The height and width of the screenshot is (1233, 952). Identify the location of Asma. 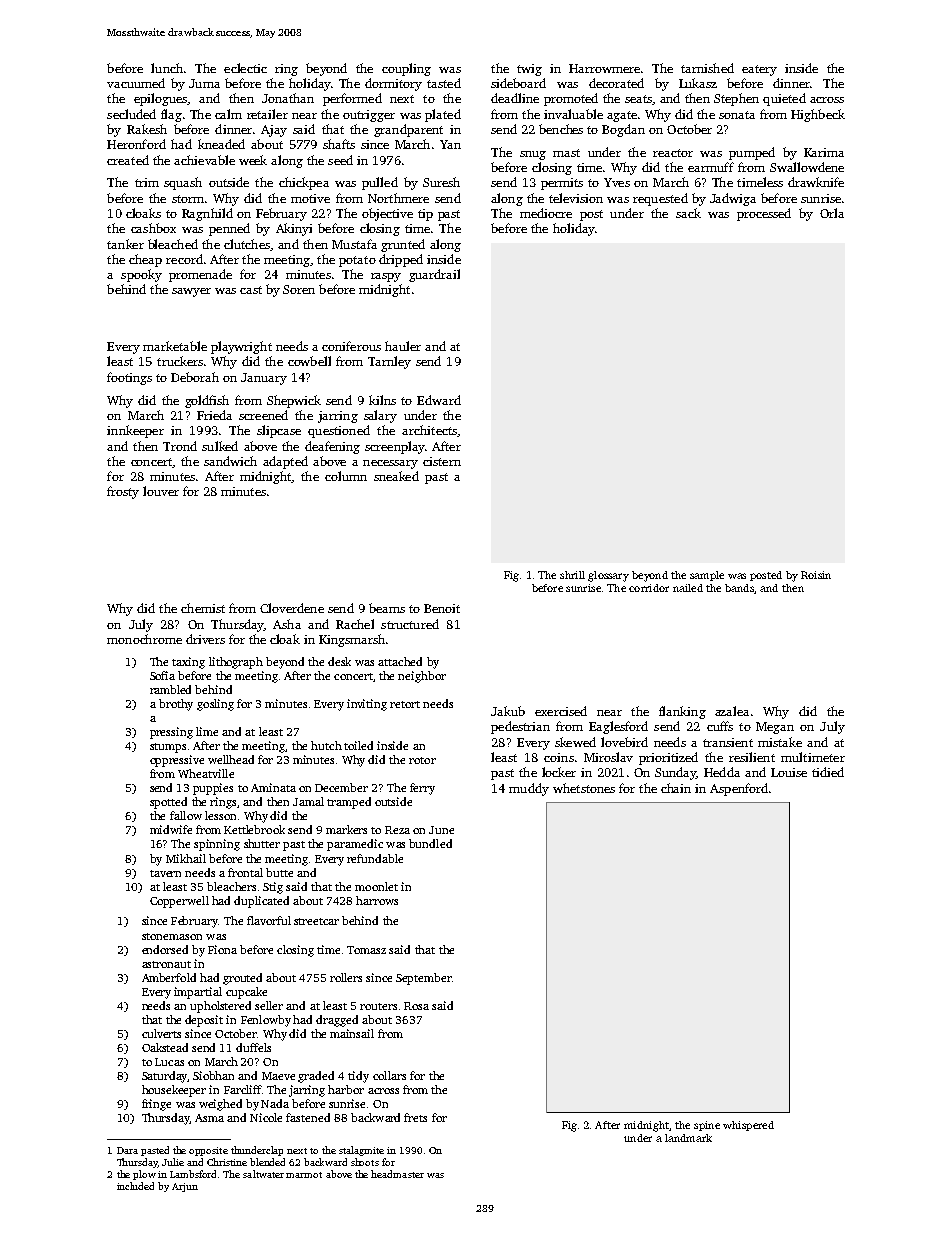
(209, 1118).
